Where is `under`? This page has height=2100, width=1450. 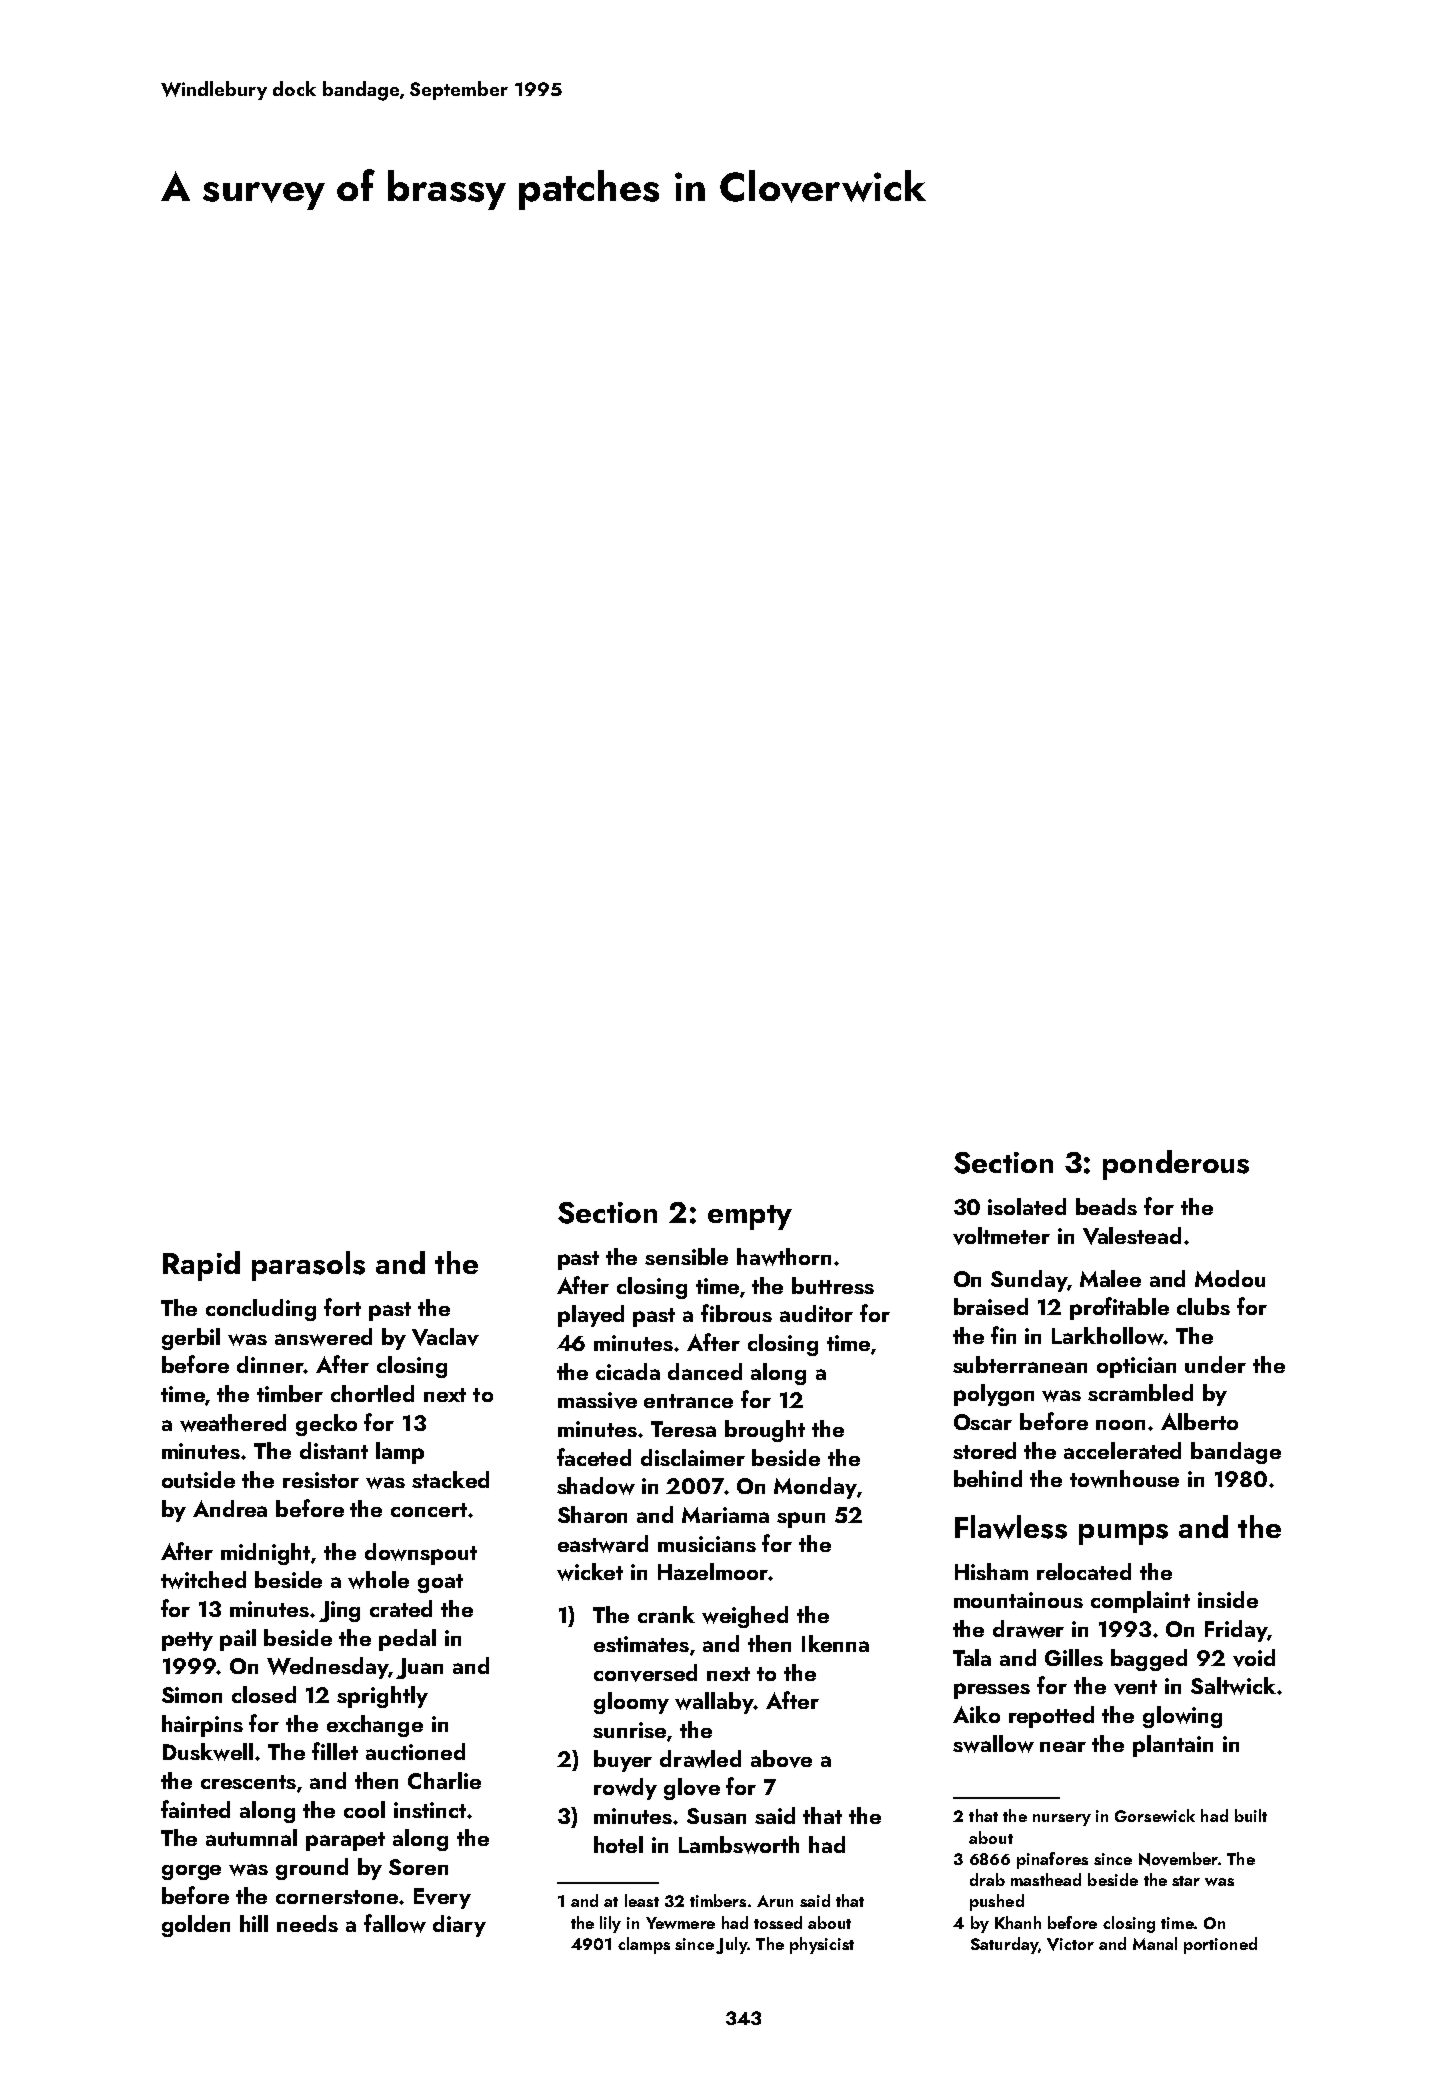 under is located at coordinates (1215, 1364).
